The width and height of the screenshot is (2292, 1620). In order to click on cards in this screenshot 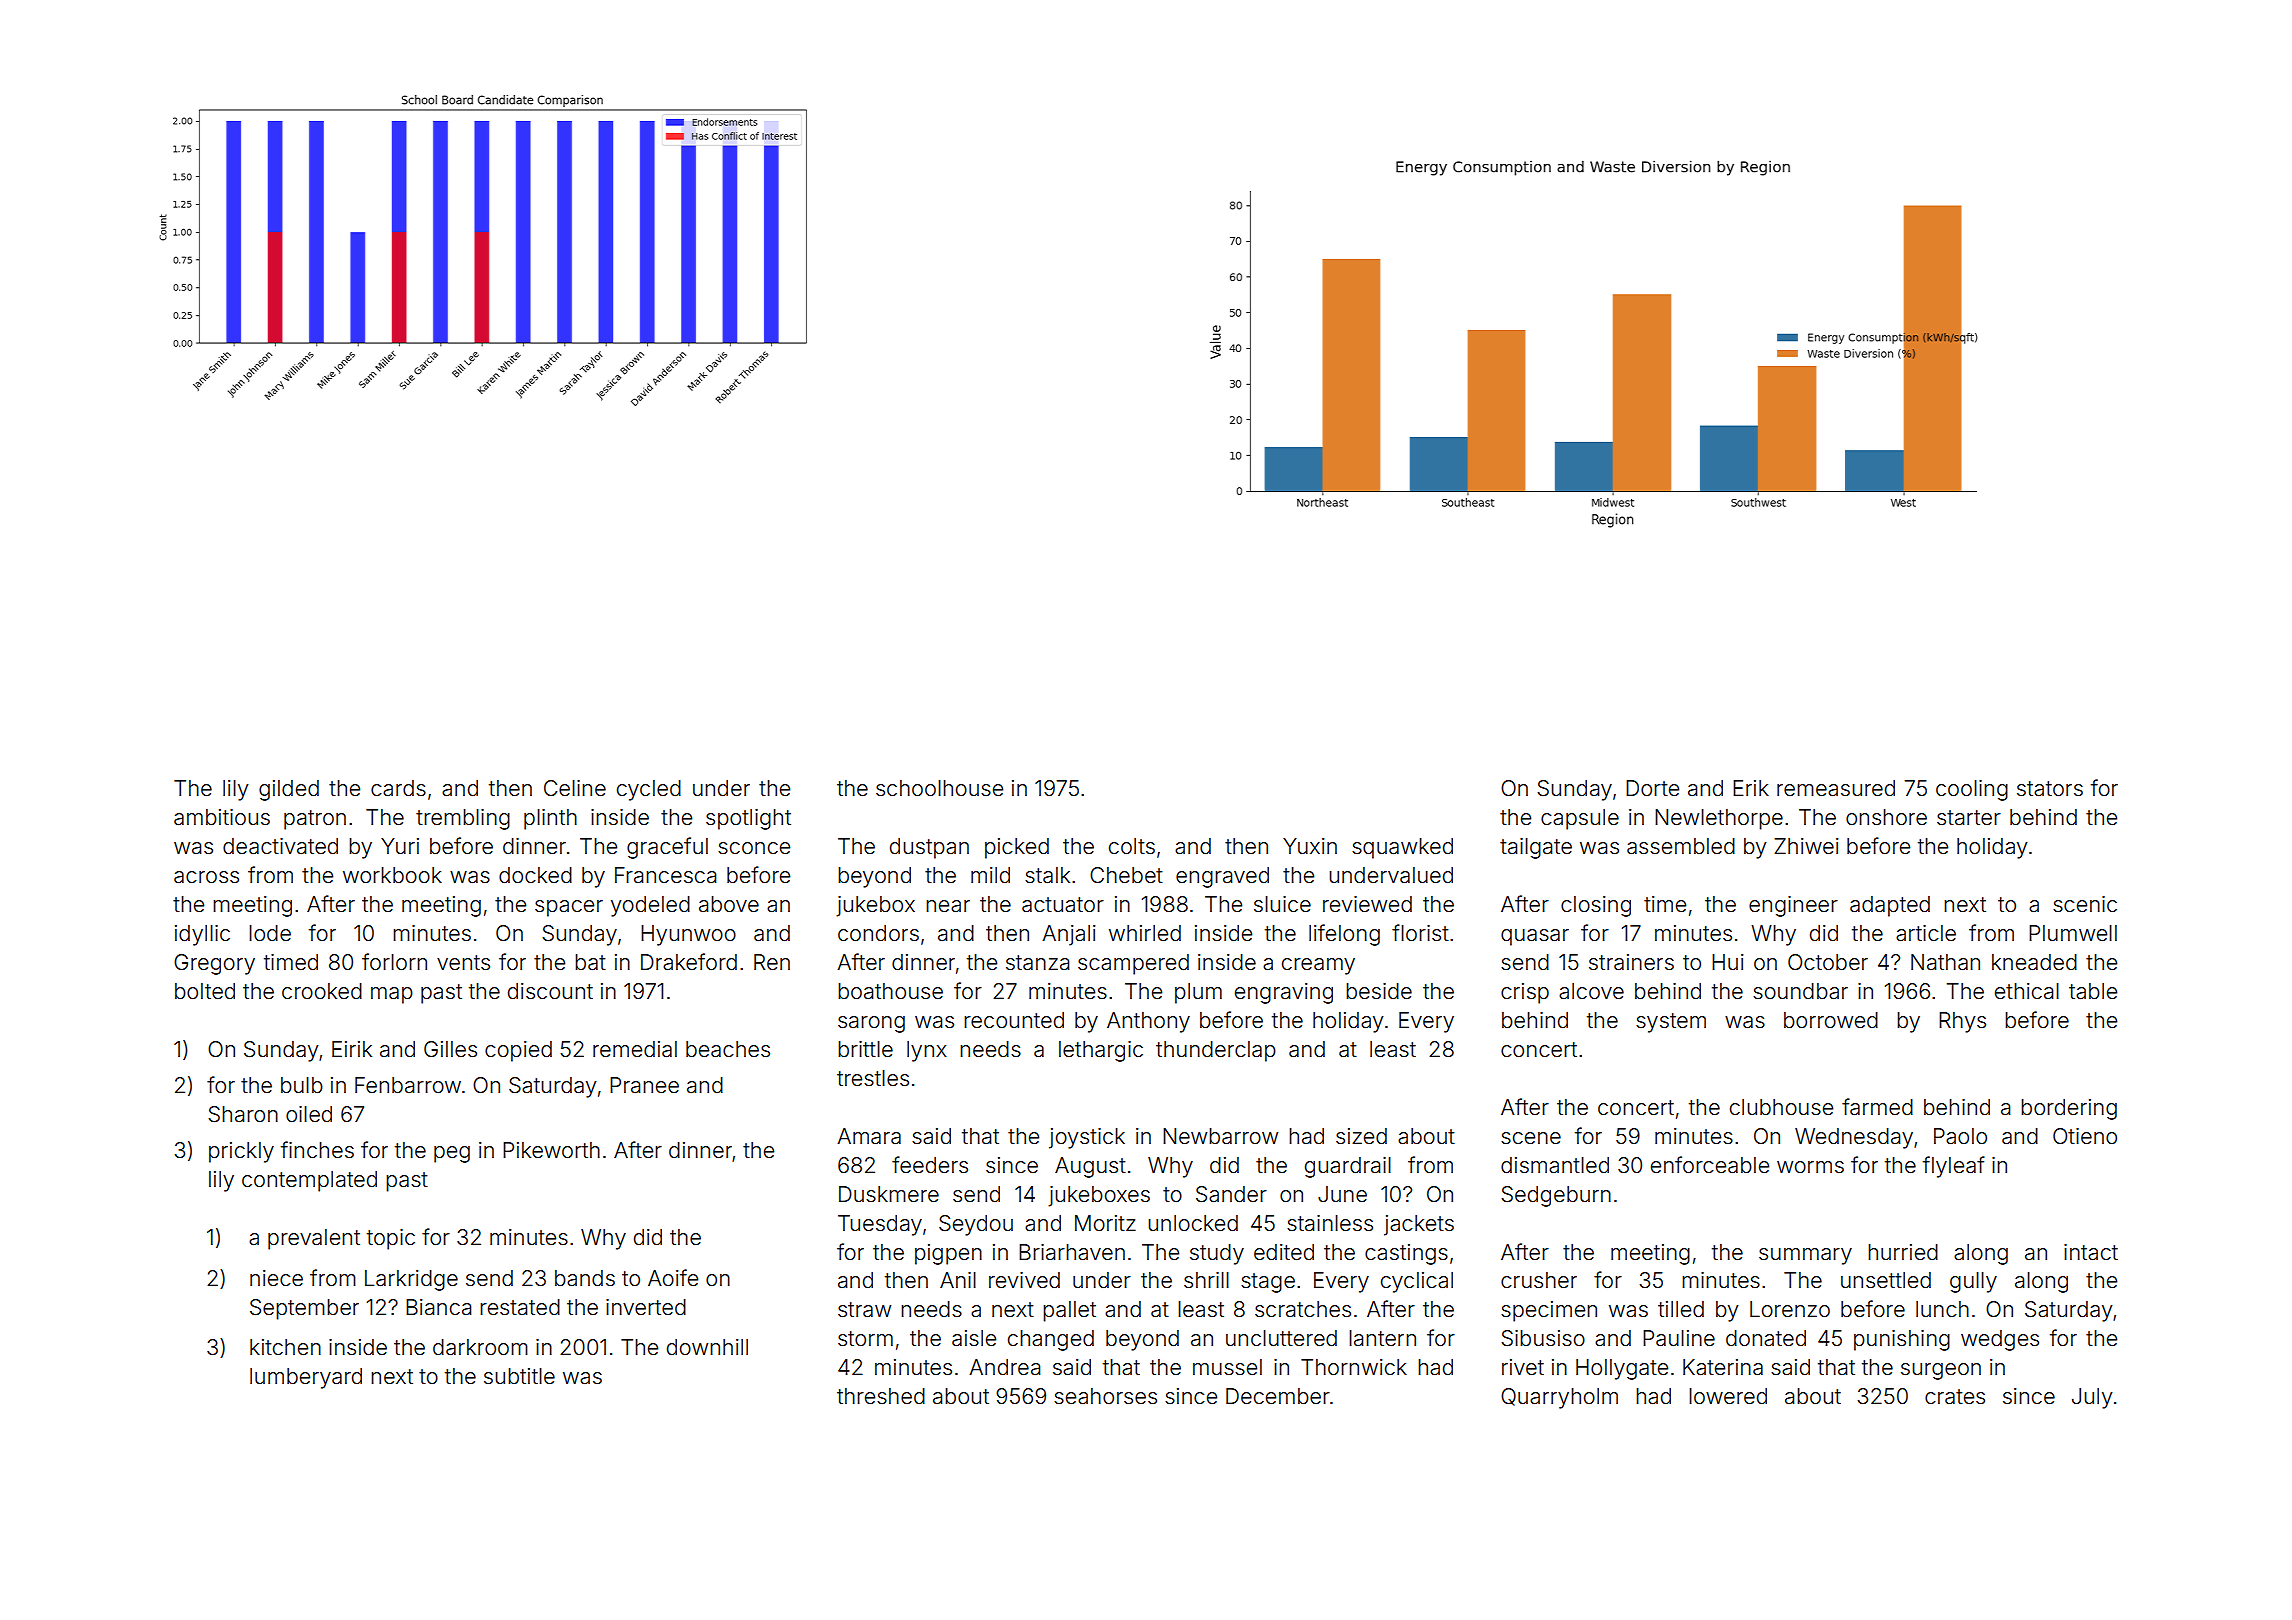, I will do `click(398, 788)`.
